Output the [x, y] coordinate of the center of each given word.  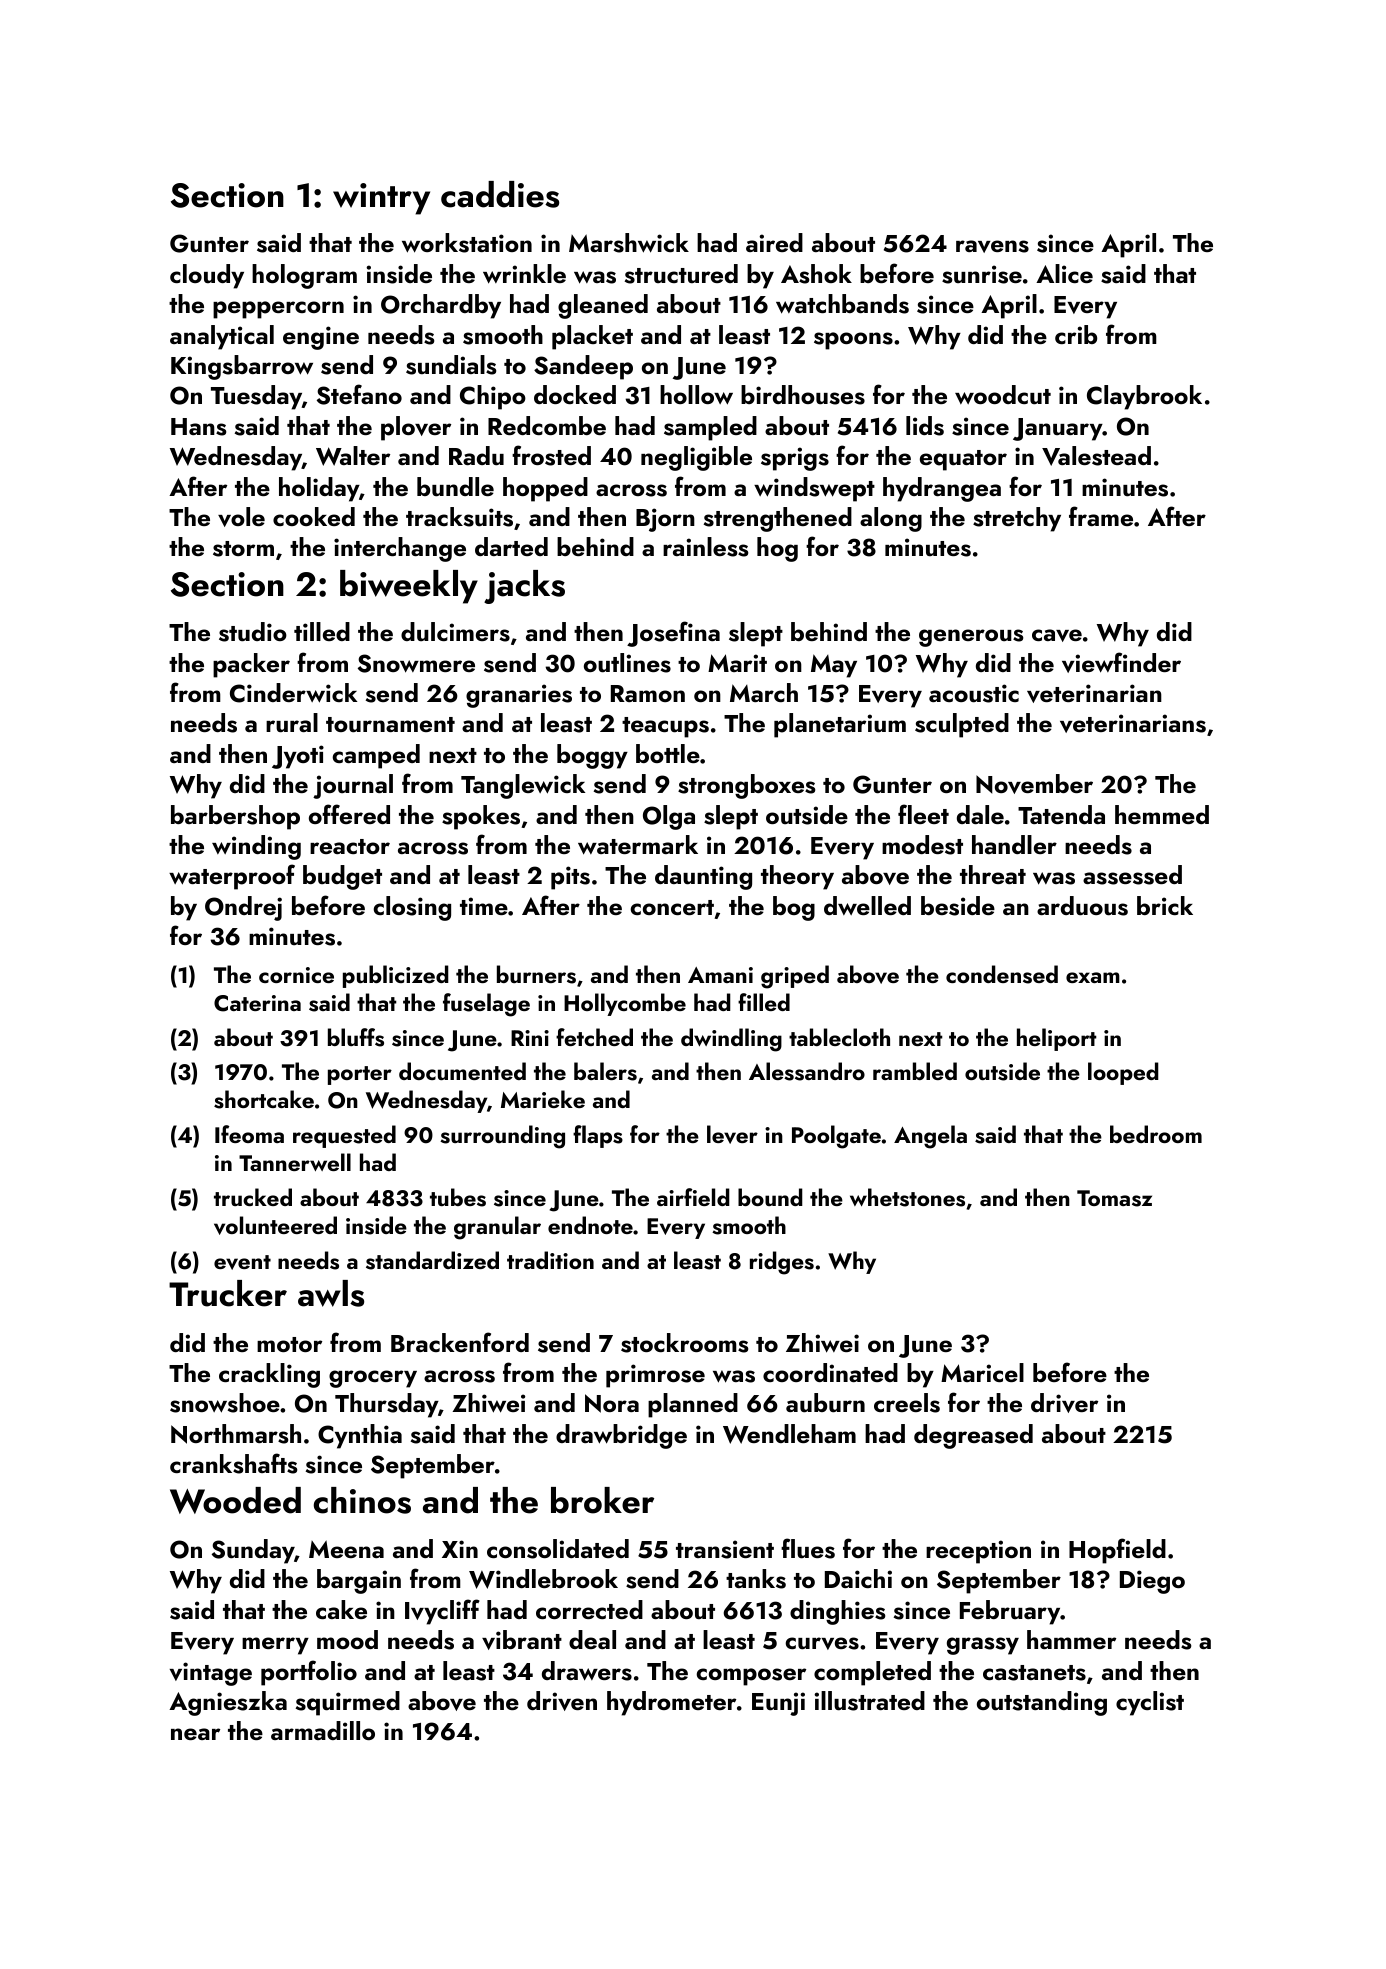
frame [1101, 516]
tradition [550, 1260]
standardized [432, 1260]
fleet [923, 814]
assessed [1132, 875]
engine [321, 338]
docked [575, 394]
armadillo [323, 1730]
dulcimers [455, 632]
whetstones [907, 1197]
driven [562, 1701]
